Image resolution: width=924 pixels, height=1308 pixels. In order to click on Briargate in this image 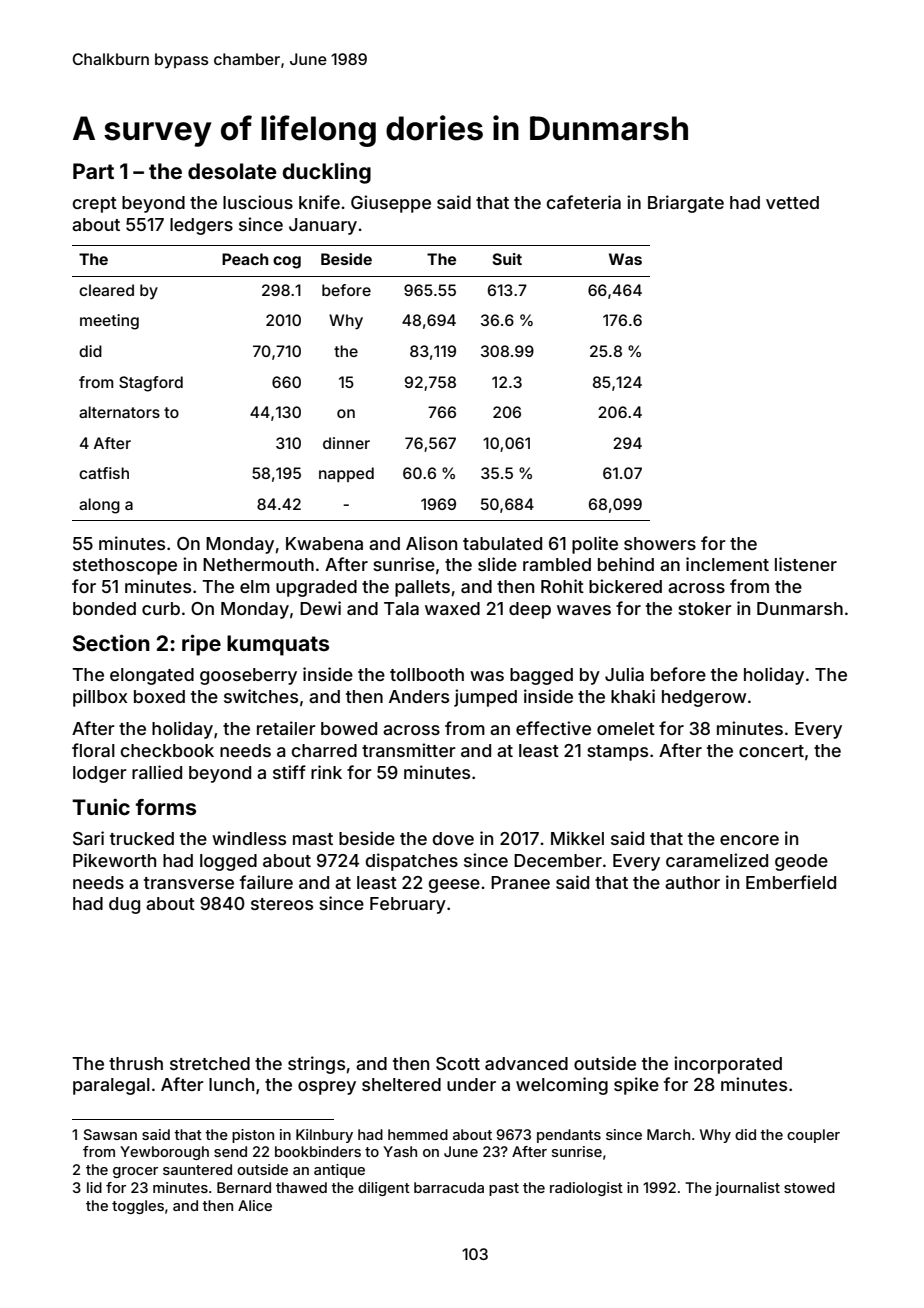, I will do `click(686, 204)`.
